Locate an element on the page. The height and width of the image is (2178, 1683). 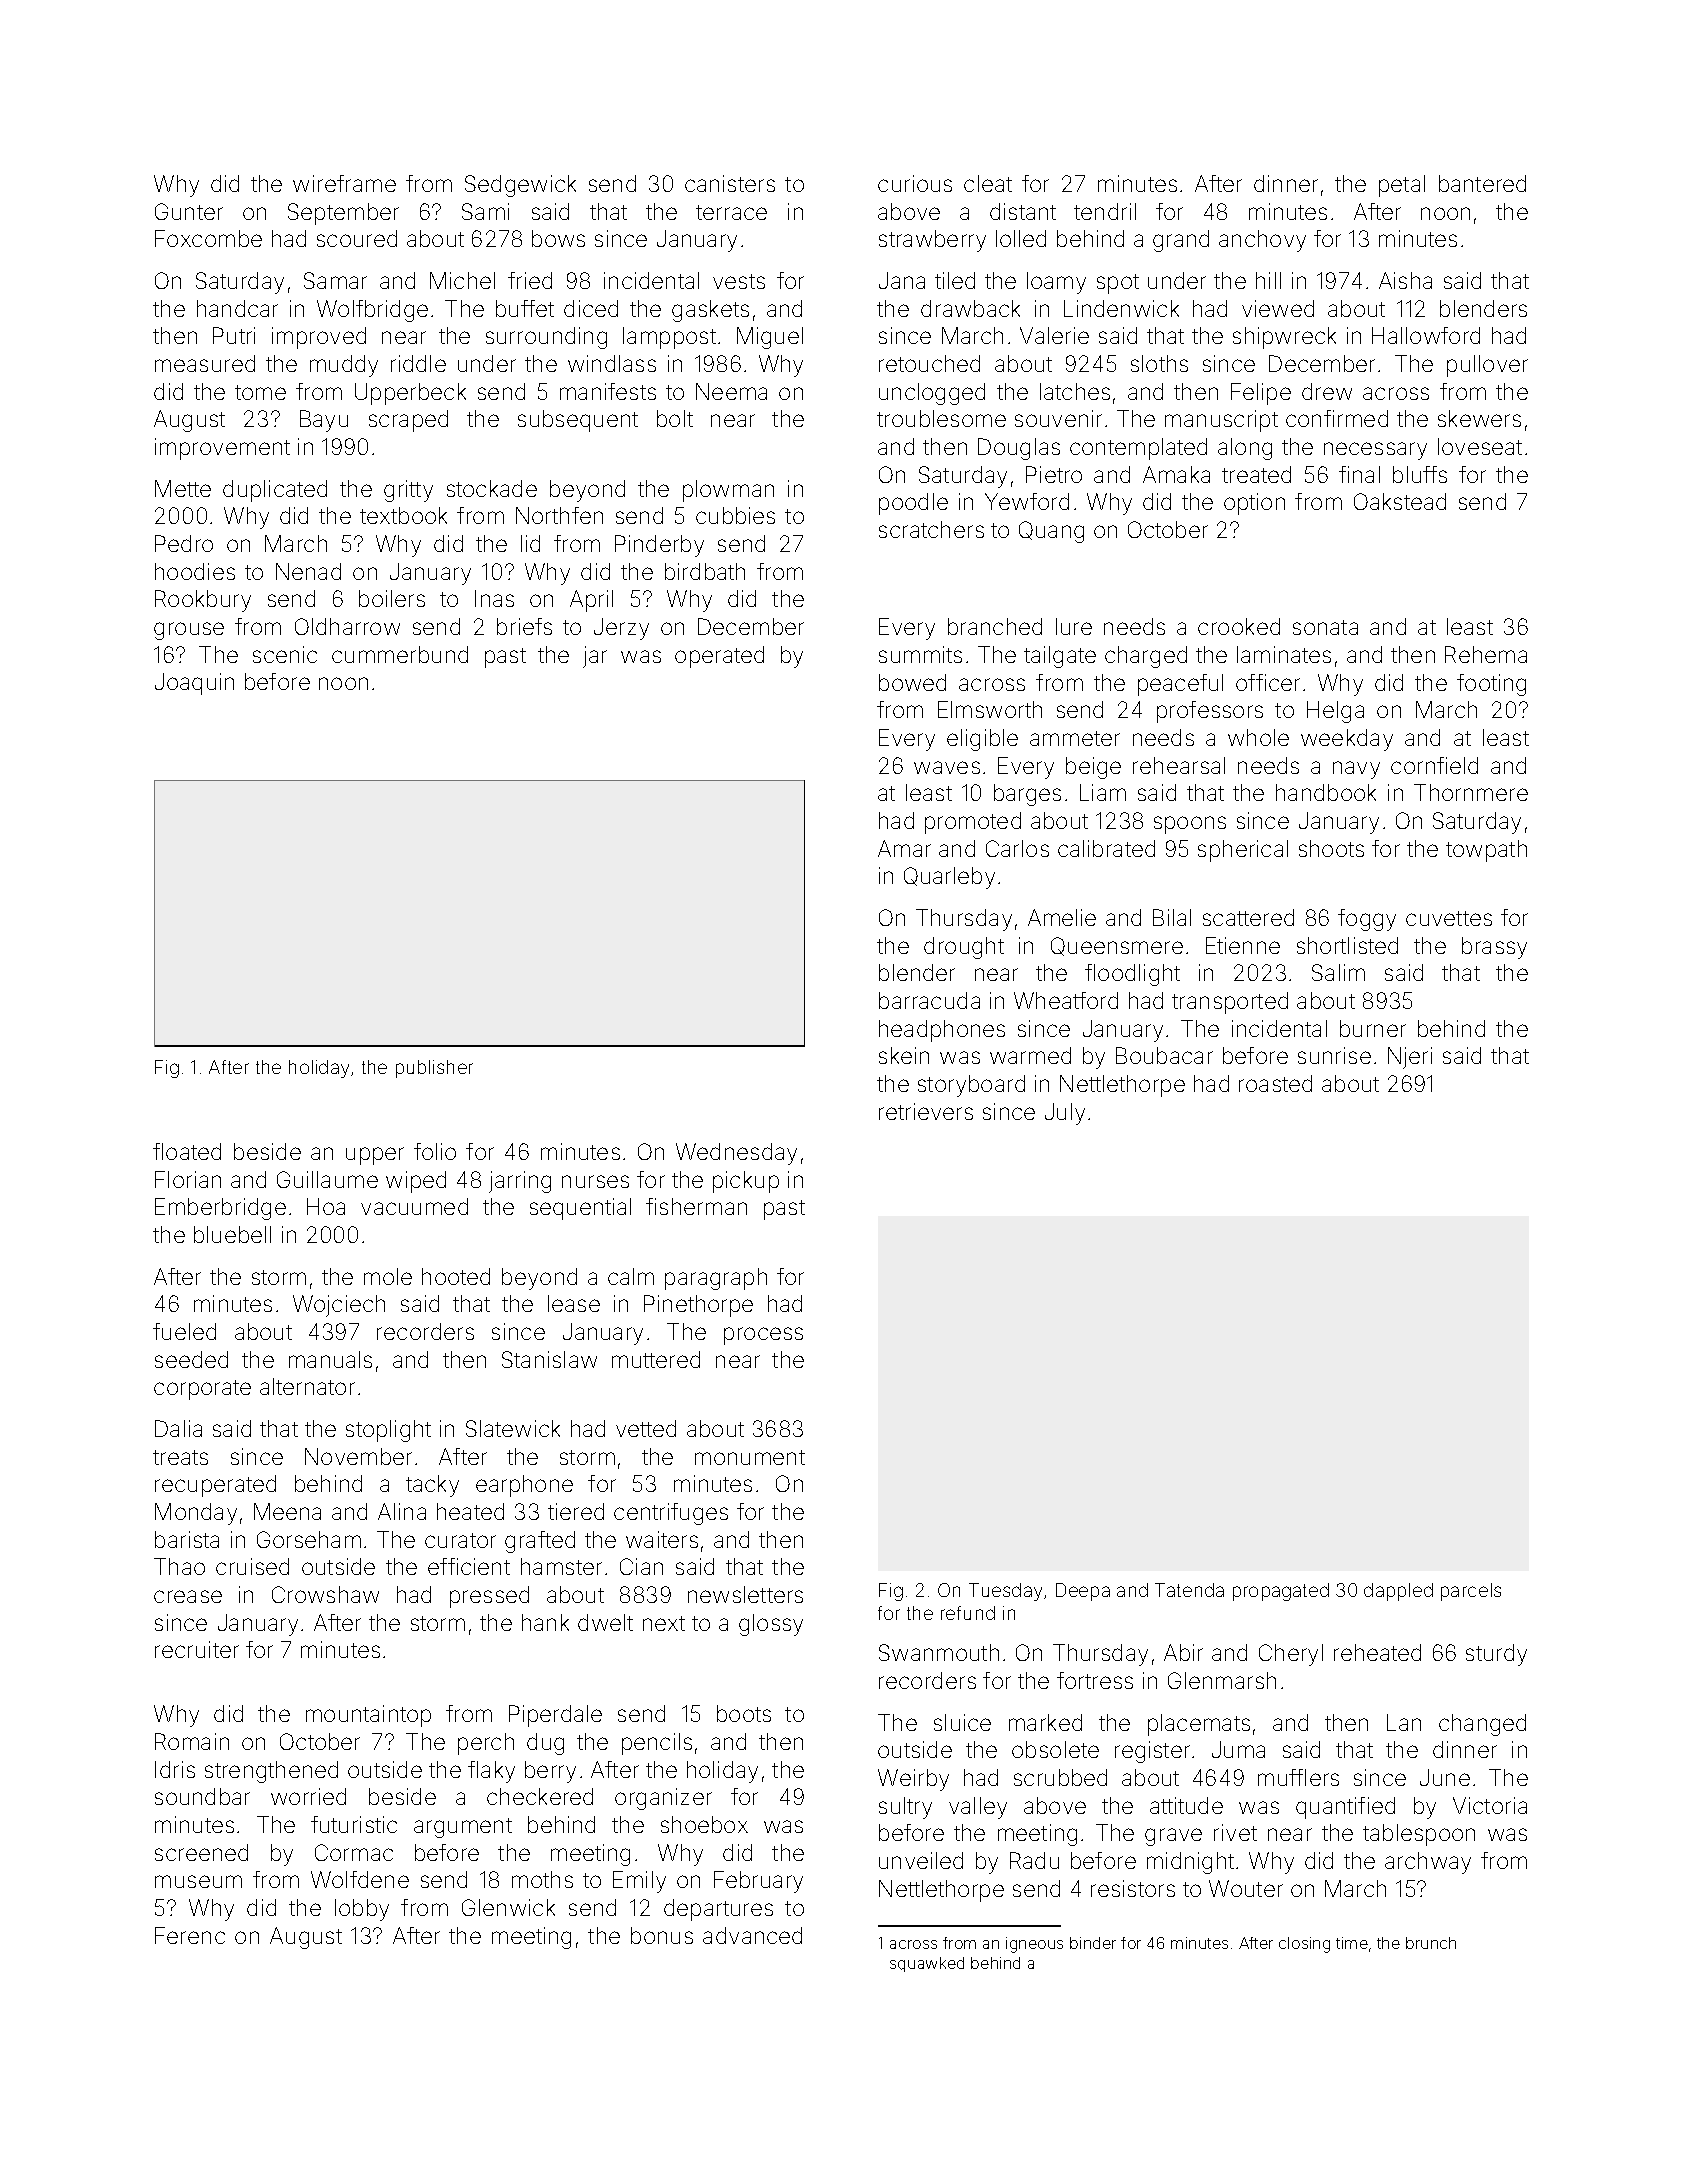
roasted is located at coordinates (1275, 1083).
